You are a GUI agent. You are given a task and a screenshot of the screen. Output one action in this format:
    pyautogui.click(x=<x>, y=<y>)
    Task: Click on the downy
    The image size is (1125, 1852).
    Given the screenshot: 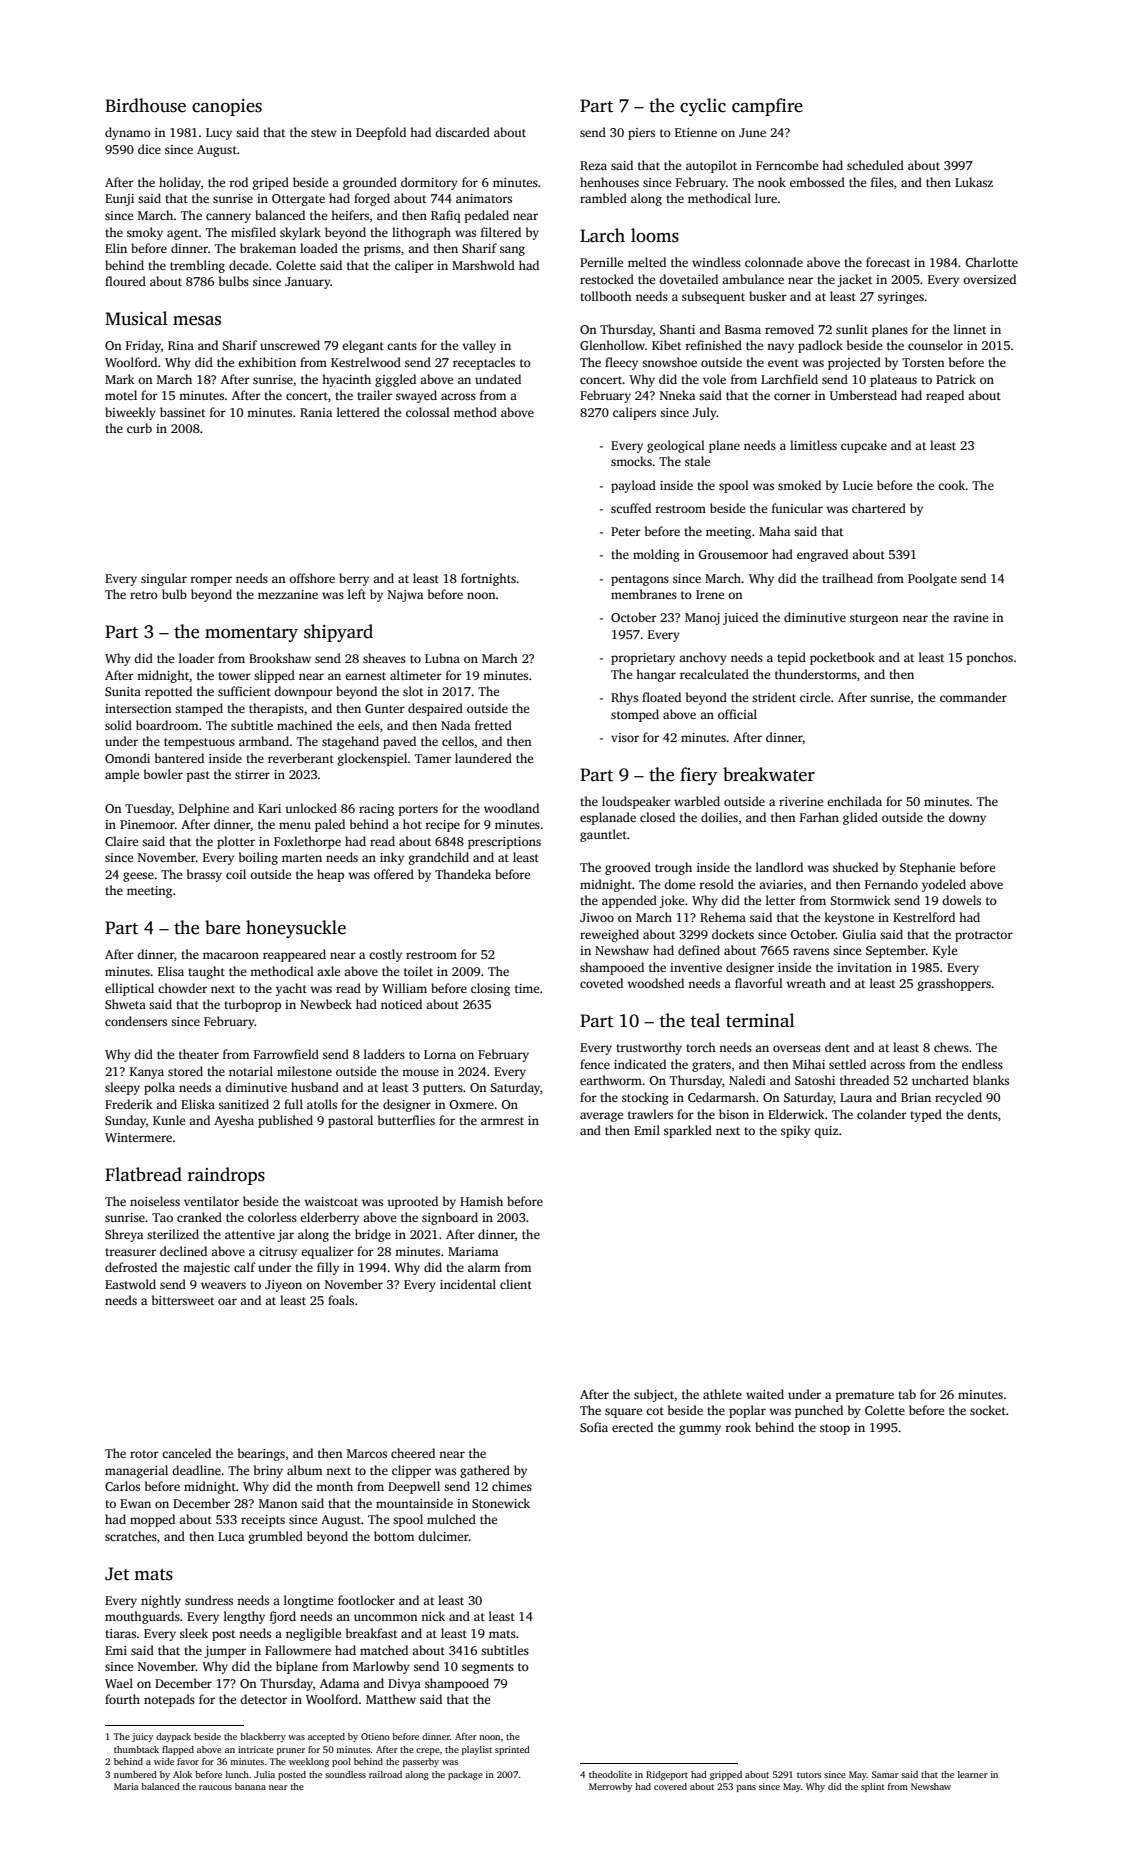 What is the action you would take?
    pyautogui.click(x=967, y=818)
